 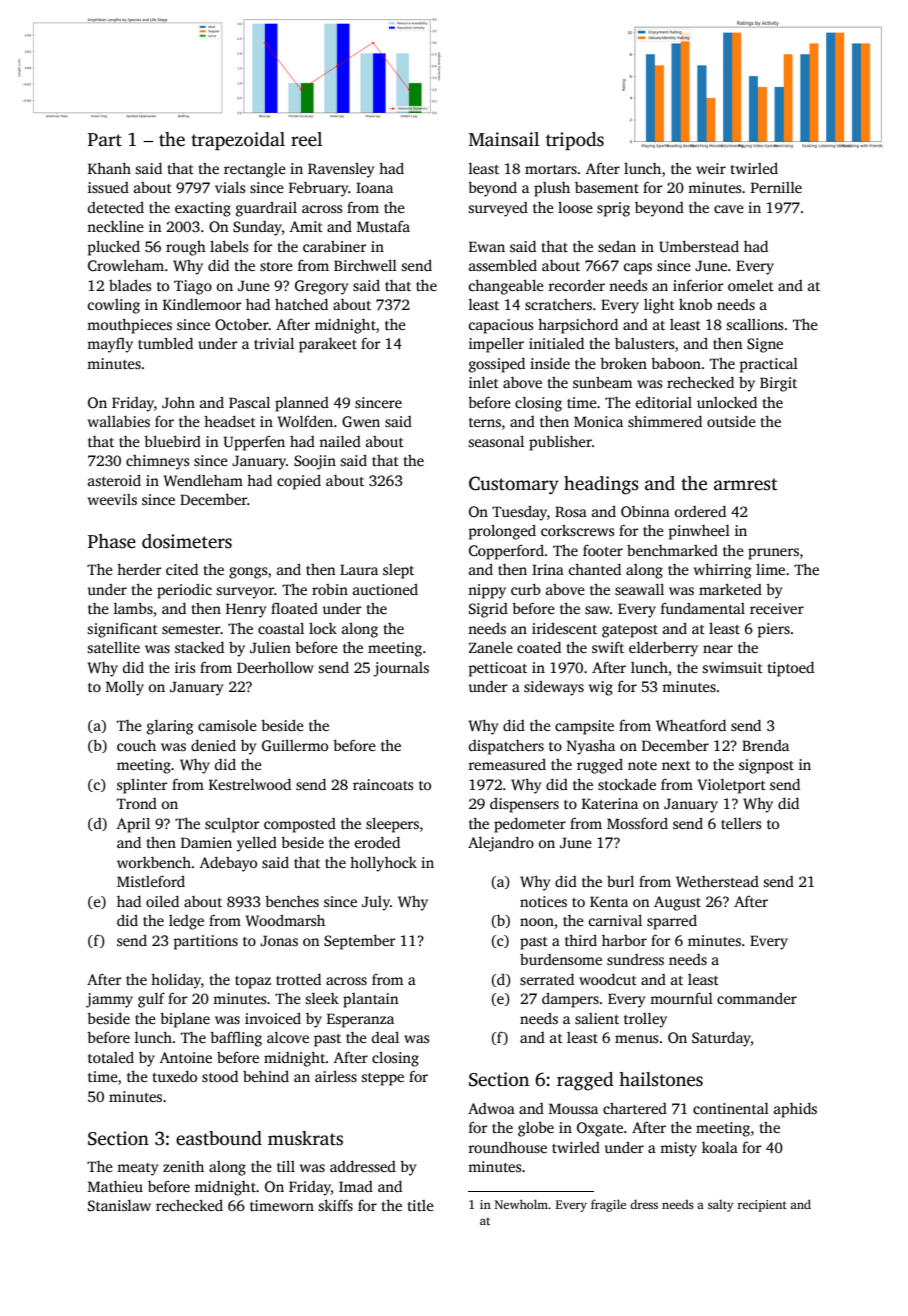 What do you see at coordinates (575, 141) in the screenshot?
I see `tripods` at bounding box center [575, 141].
